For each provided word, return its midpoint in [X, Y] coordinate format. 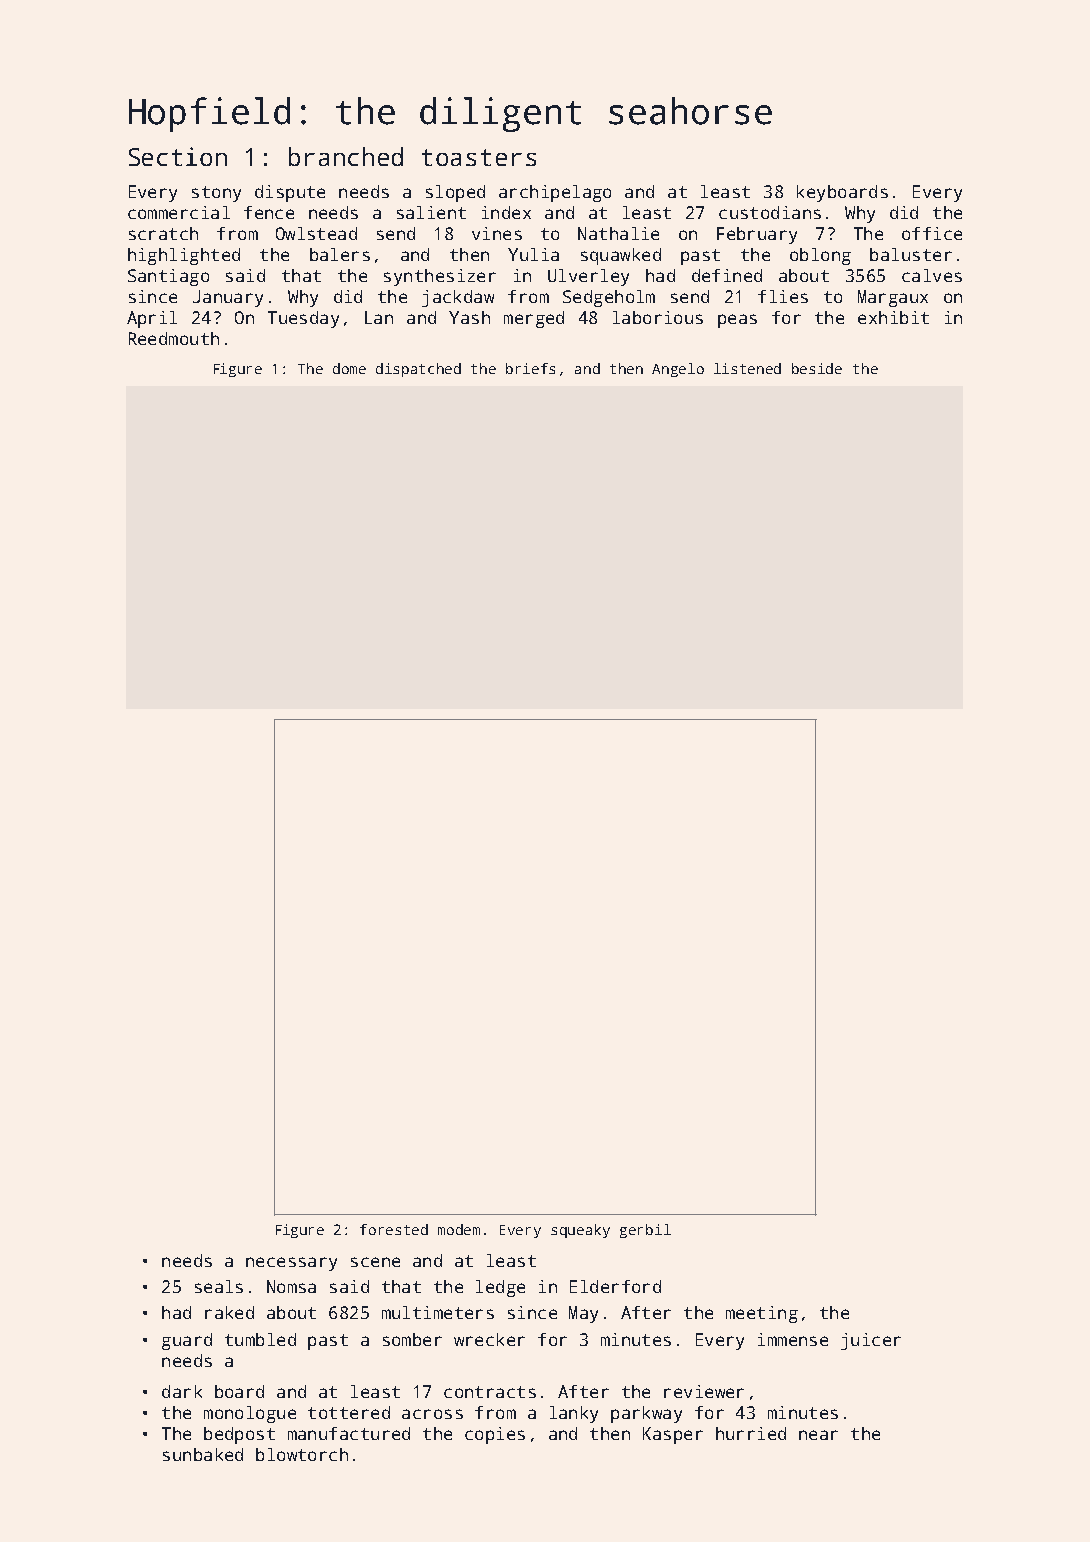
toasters [479, 157]
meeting [762, 1314]
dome [349, 368]
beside [817, 368]
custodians [770, 212]
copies [495, 1435]
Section [178, 156]
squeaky [580, 1231]
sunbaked [203, 1454]
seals [219, 1286]
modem [459, 1229]
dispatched [418, 370]
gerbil [645, 1231]
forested [394, 1229]
